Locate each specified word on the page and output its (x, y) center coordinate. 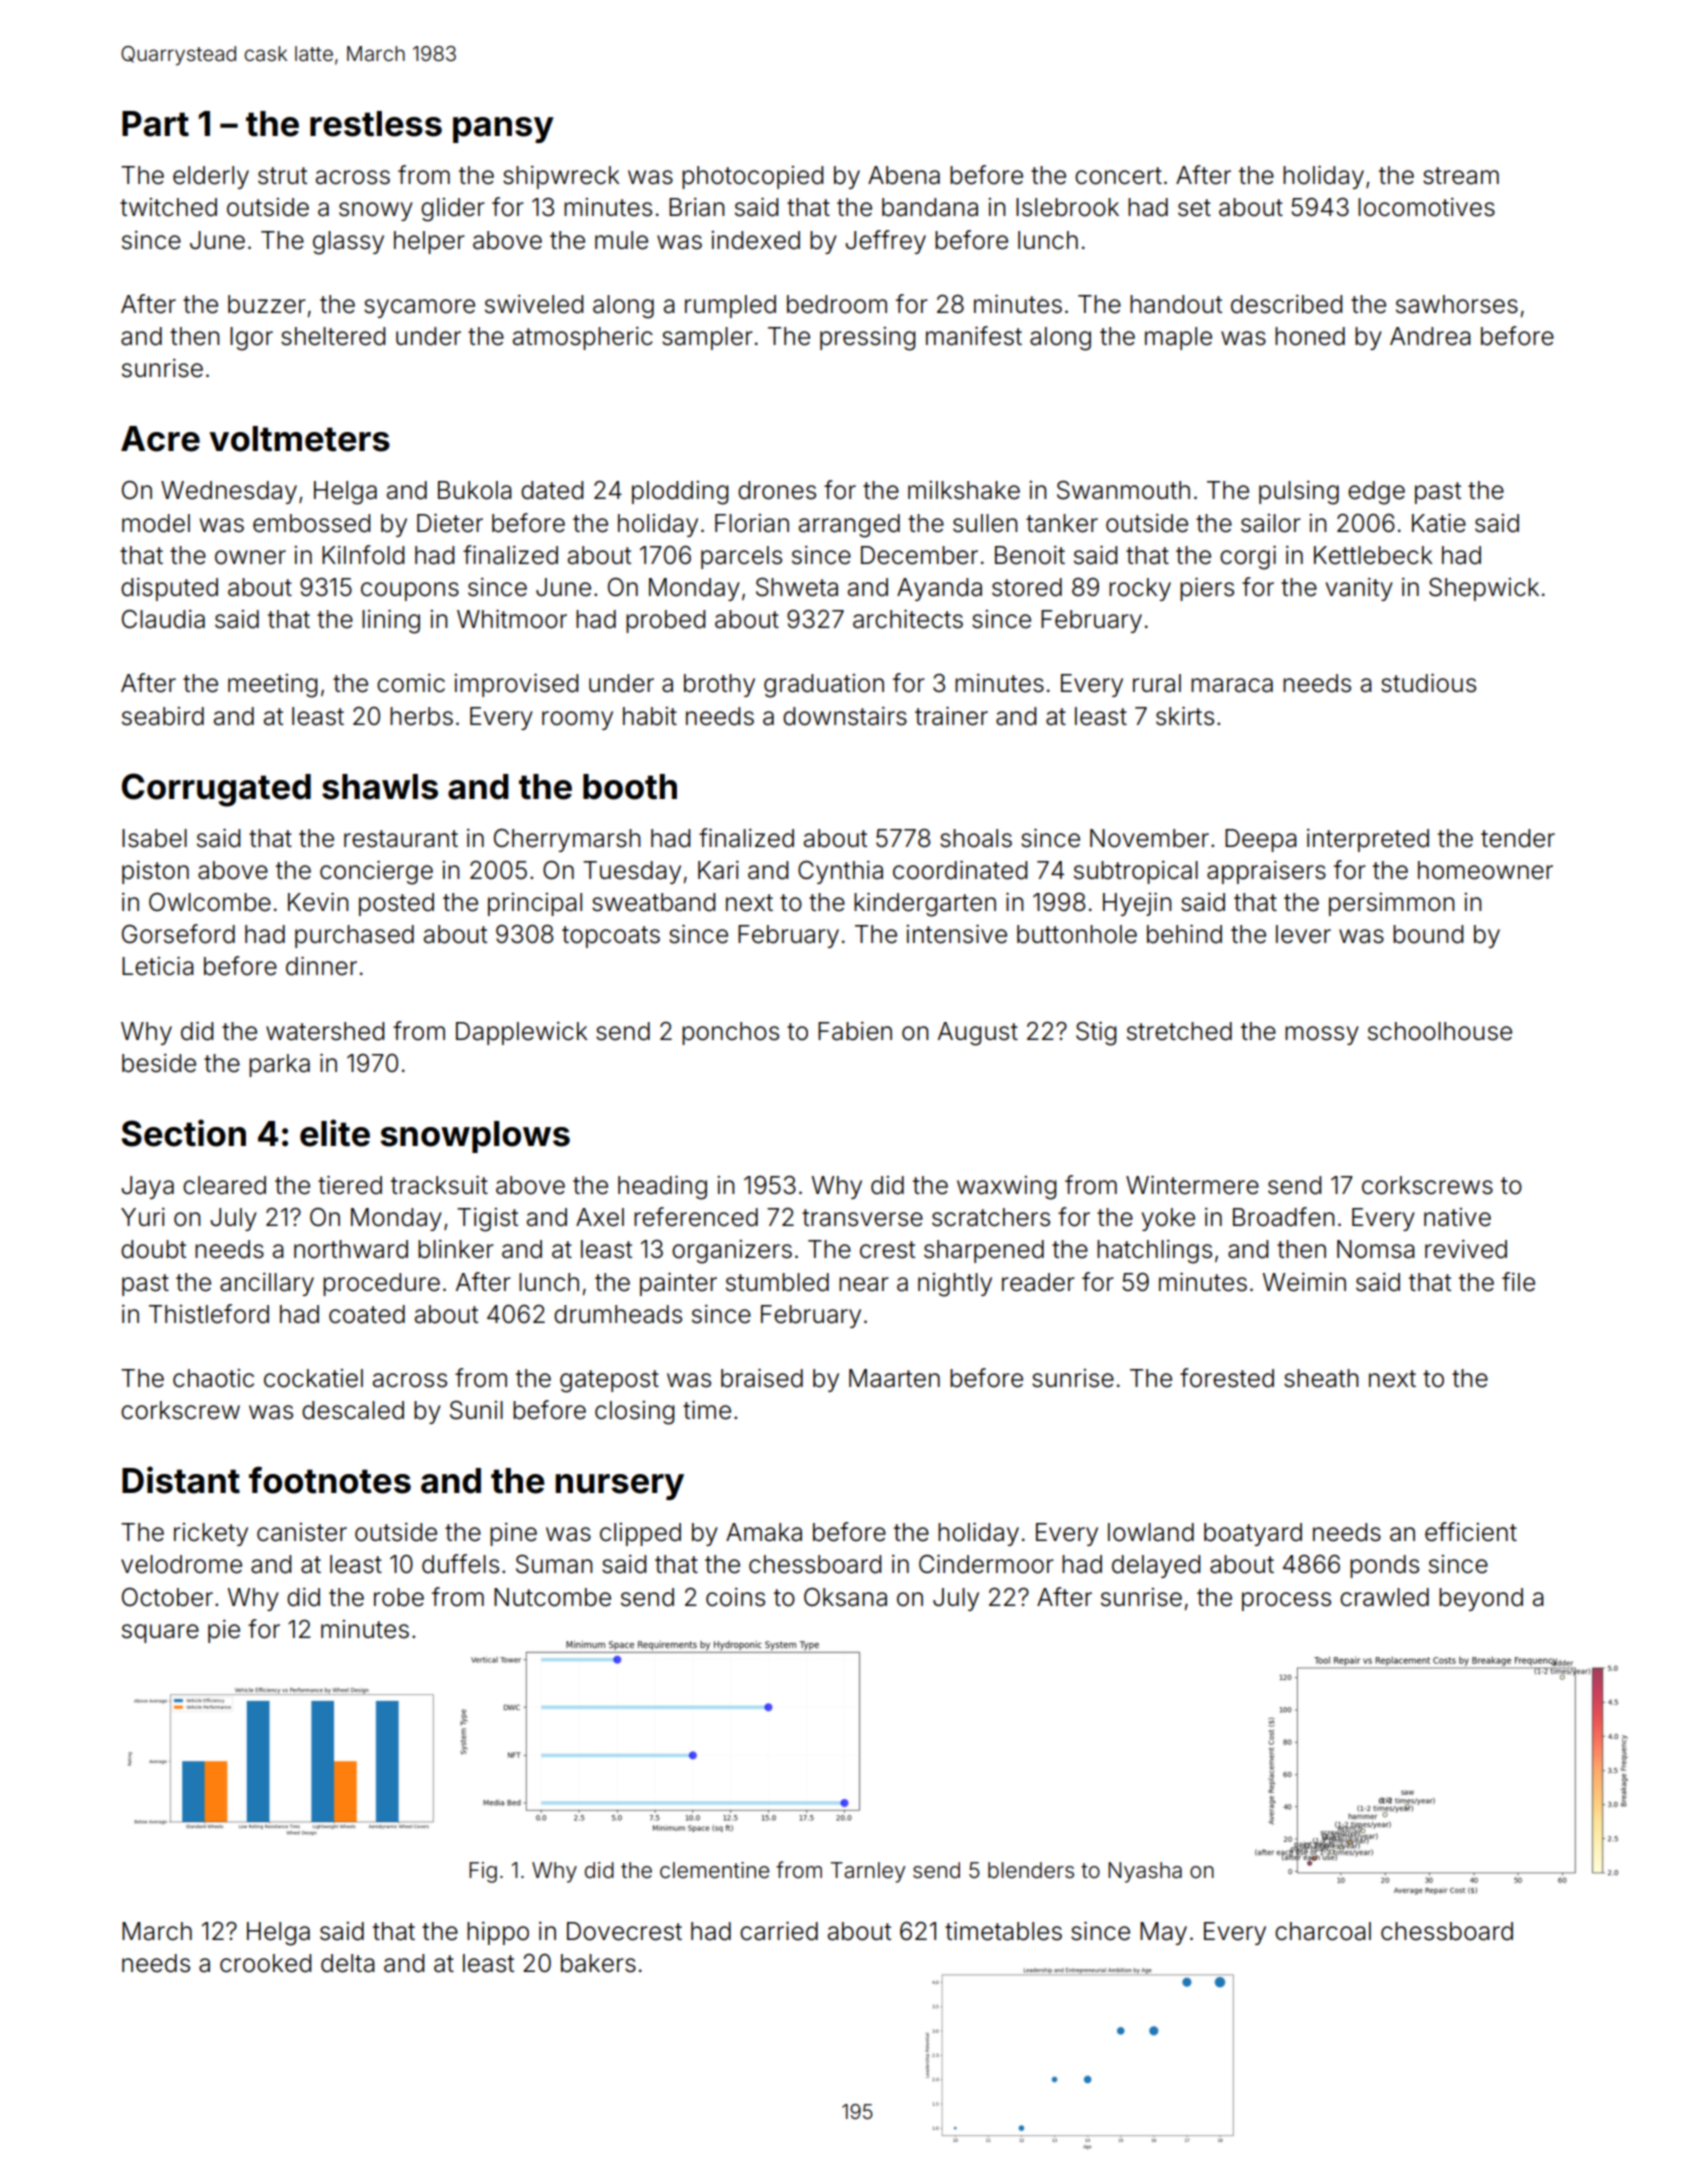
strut (282, 176)
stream (1461, 176)
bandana (930, 207)
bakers (598, 1963)
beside (159, 1063)
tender (1518, 838)
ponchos (730, 1033)
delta (348, 1963)
